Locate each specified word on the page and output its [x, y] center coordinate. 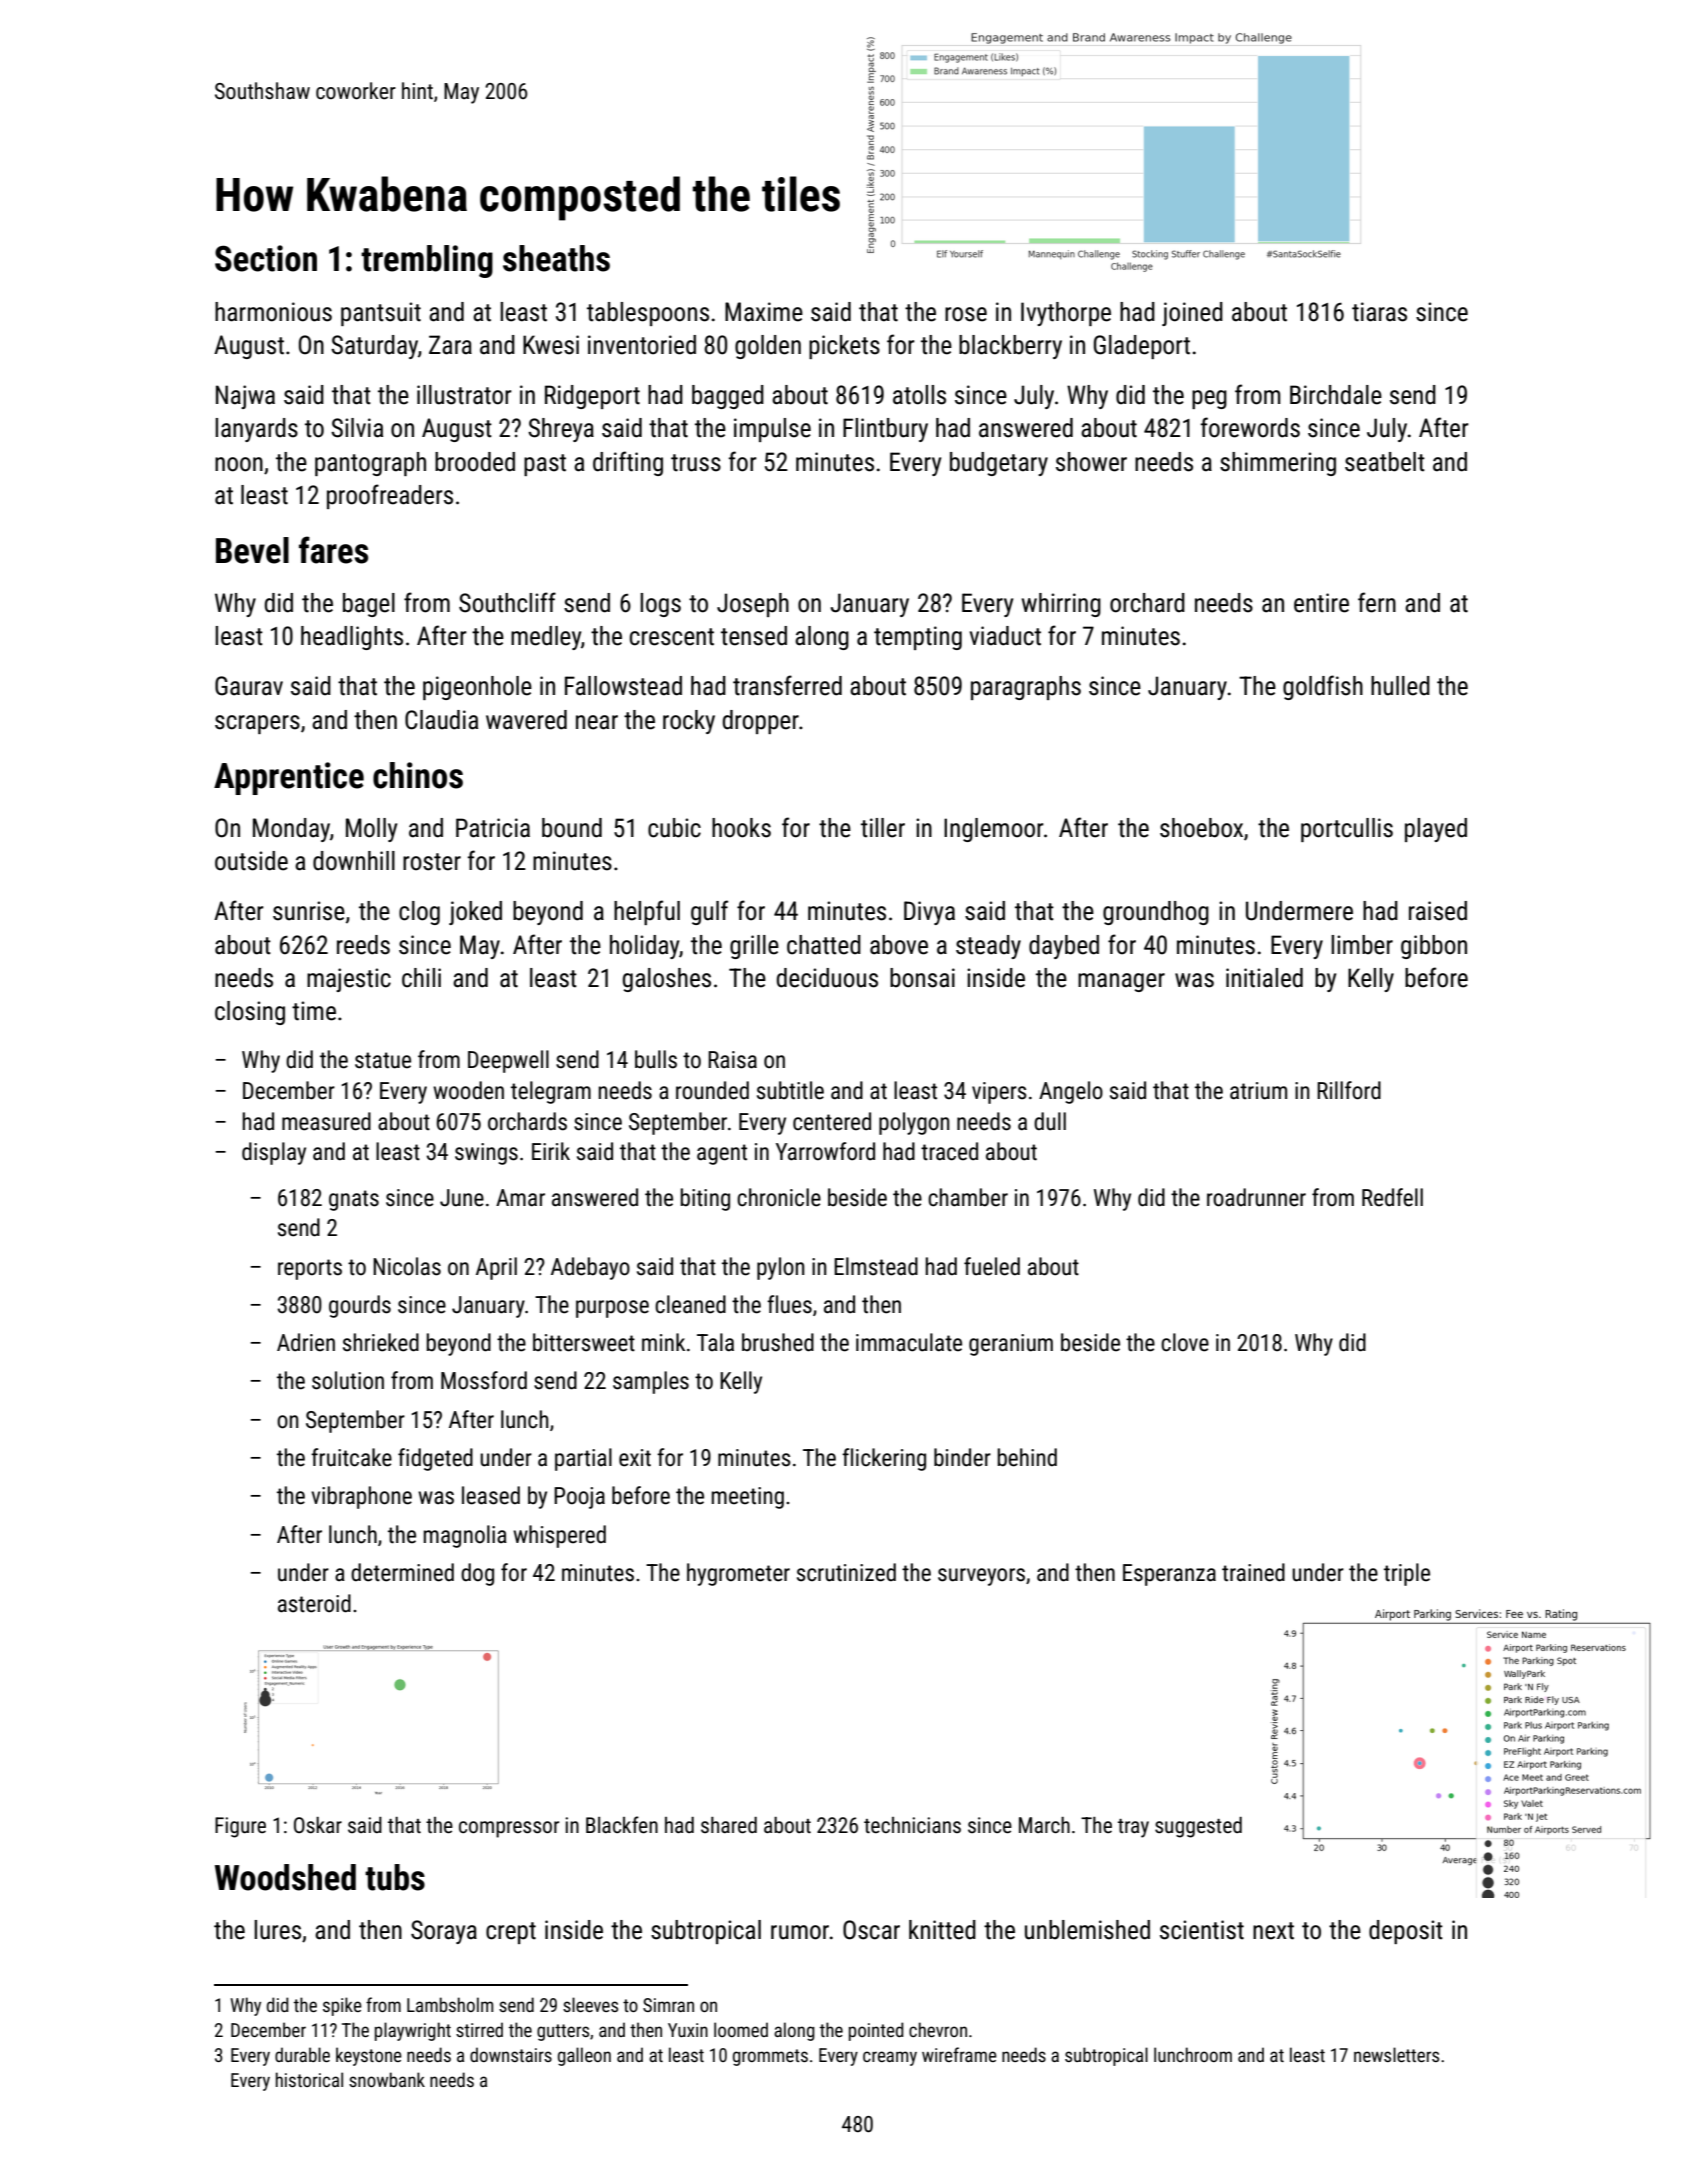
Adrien [306, 1342]
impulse [772, 430]
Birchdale [1336, 395]
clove [1185, 1342]
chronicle [779, 1197]
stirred [479, 2029]
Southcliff [507, 602]
